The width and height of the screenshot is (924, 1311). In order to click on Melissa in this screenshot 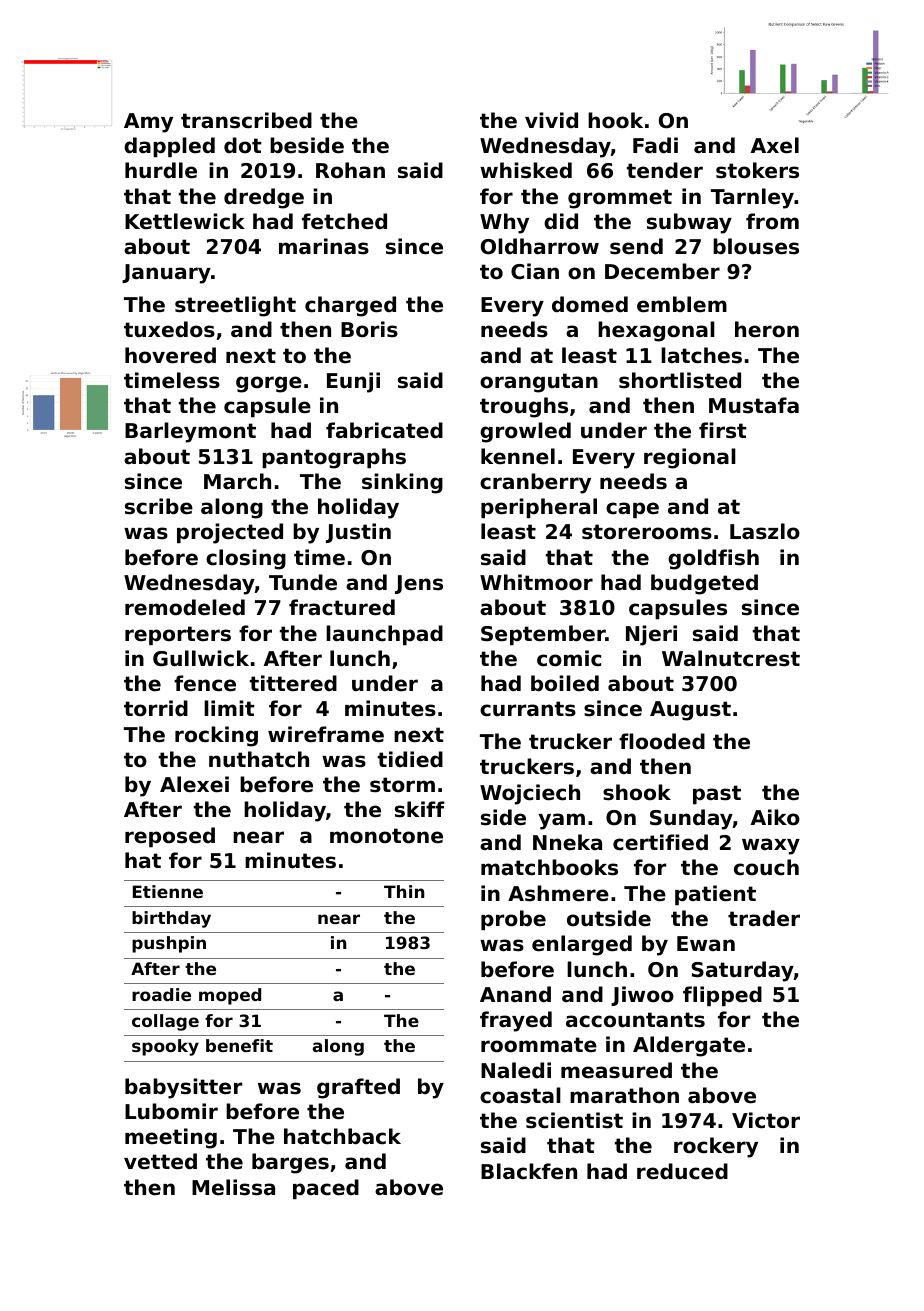, I will do `click(233, 1187)`.
